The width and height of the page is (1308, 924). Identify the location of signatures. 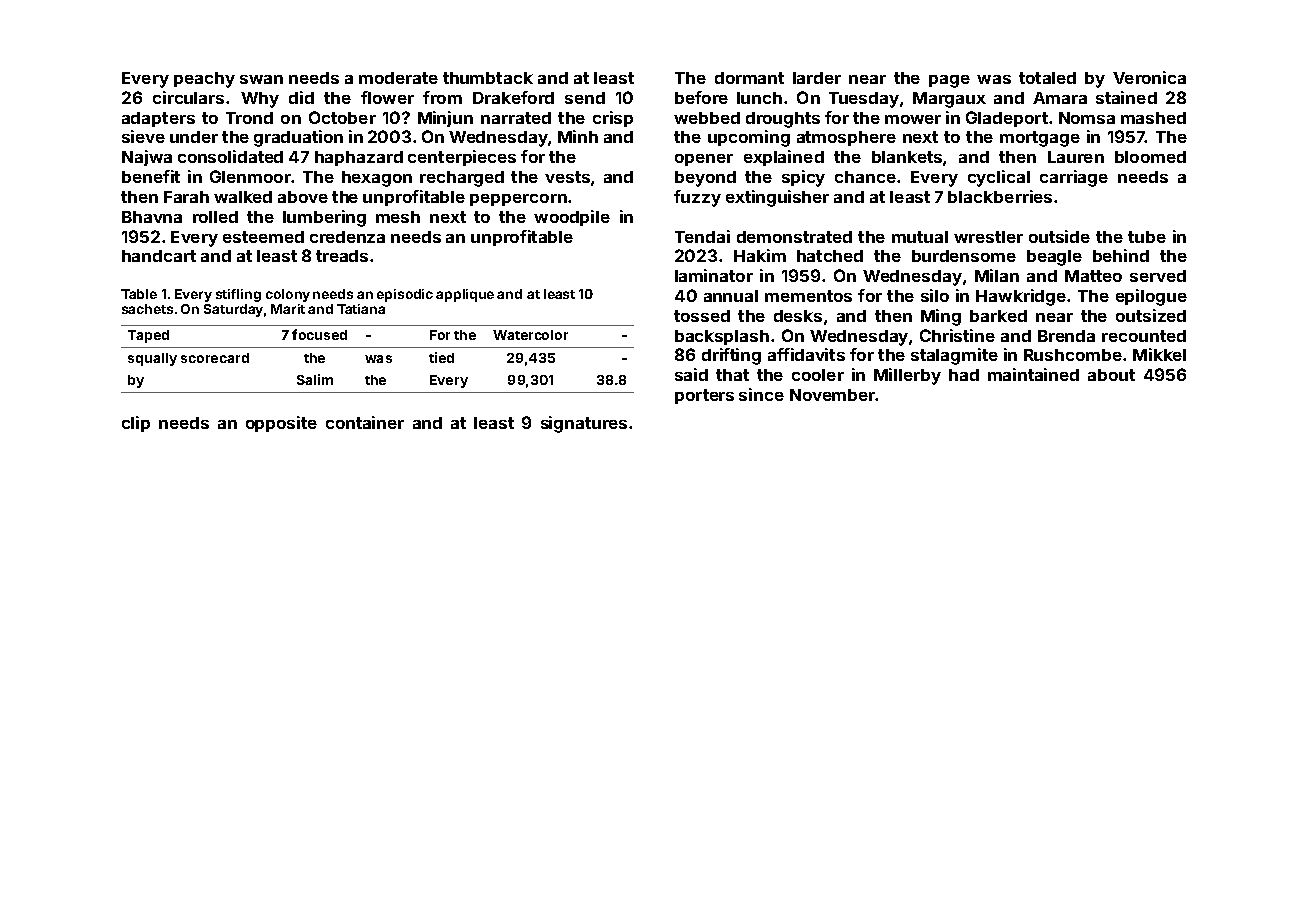
(584, 424).
